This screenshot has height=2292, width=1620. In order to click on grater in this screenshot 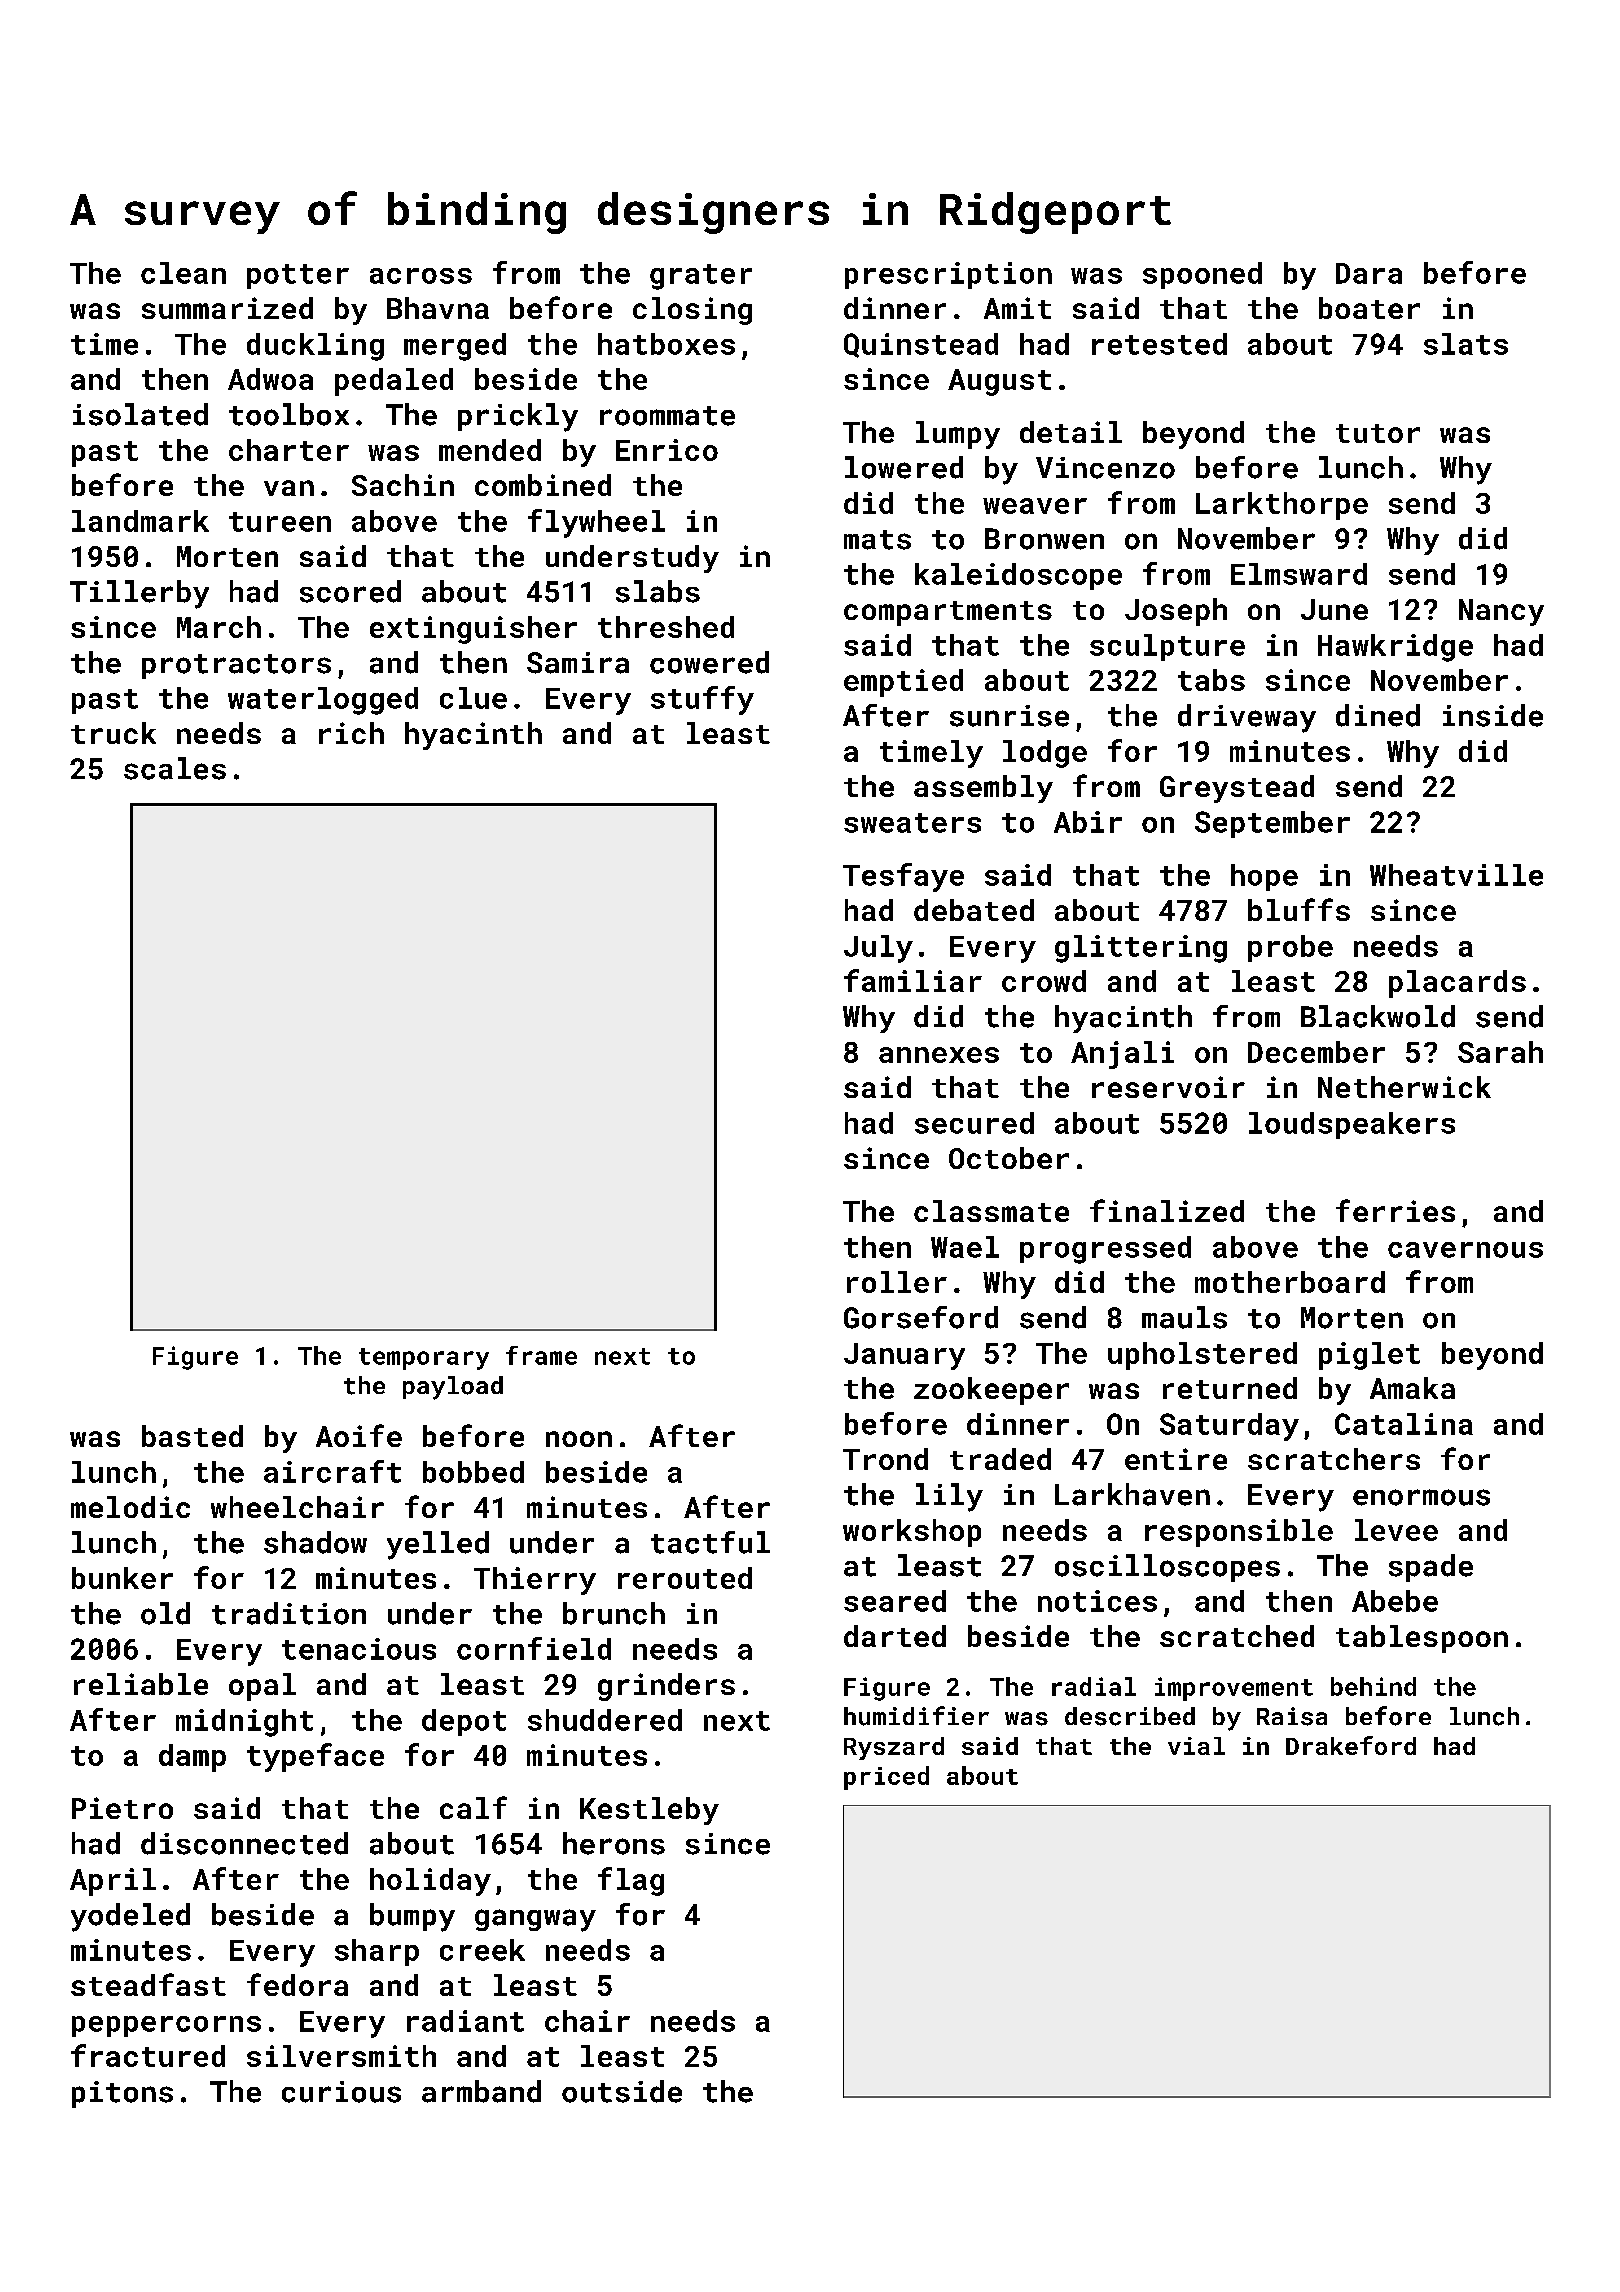, I will do `click(701, 277)`.
